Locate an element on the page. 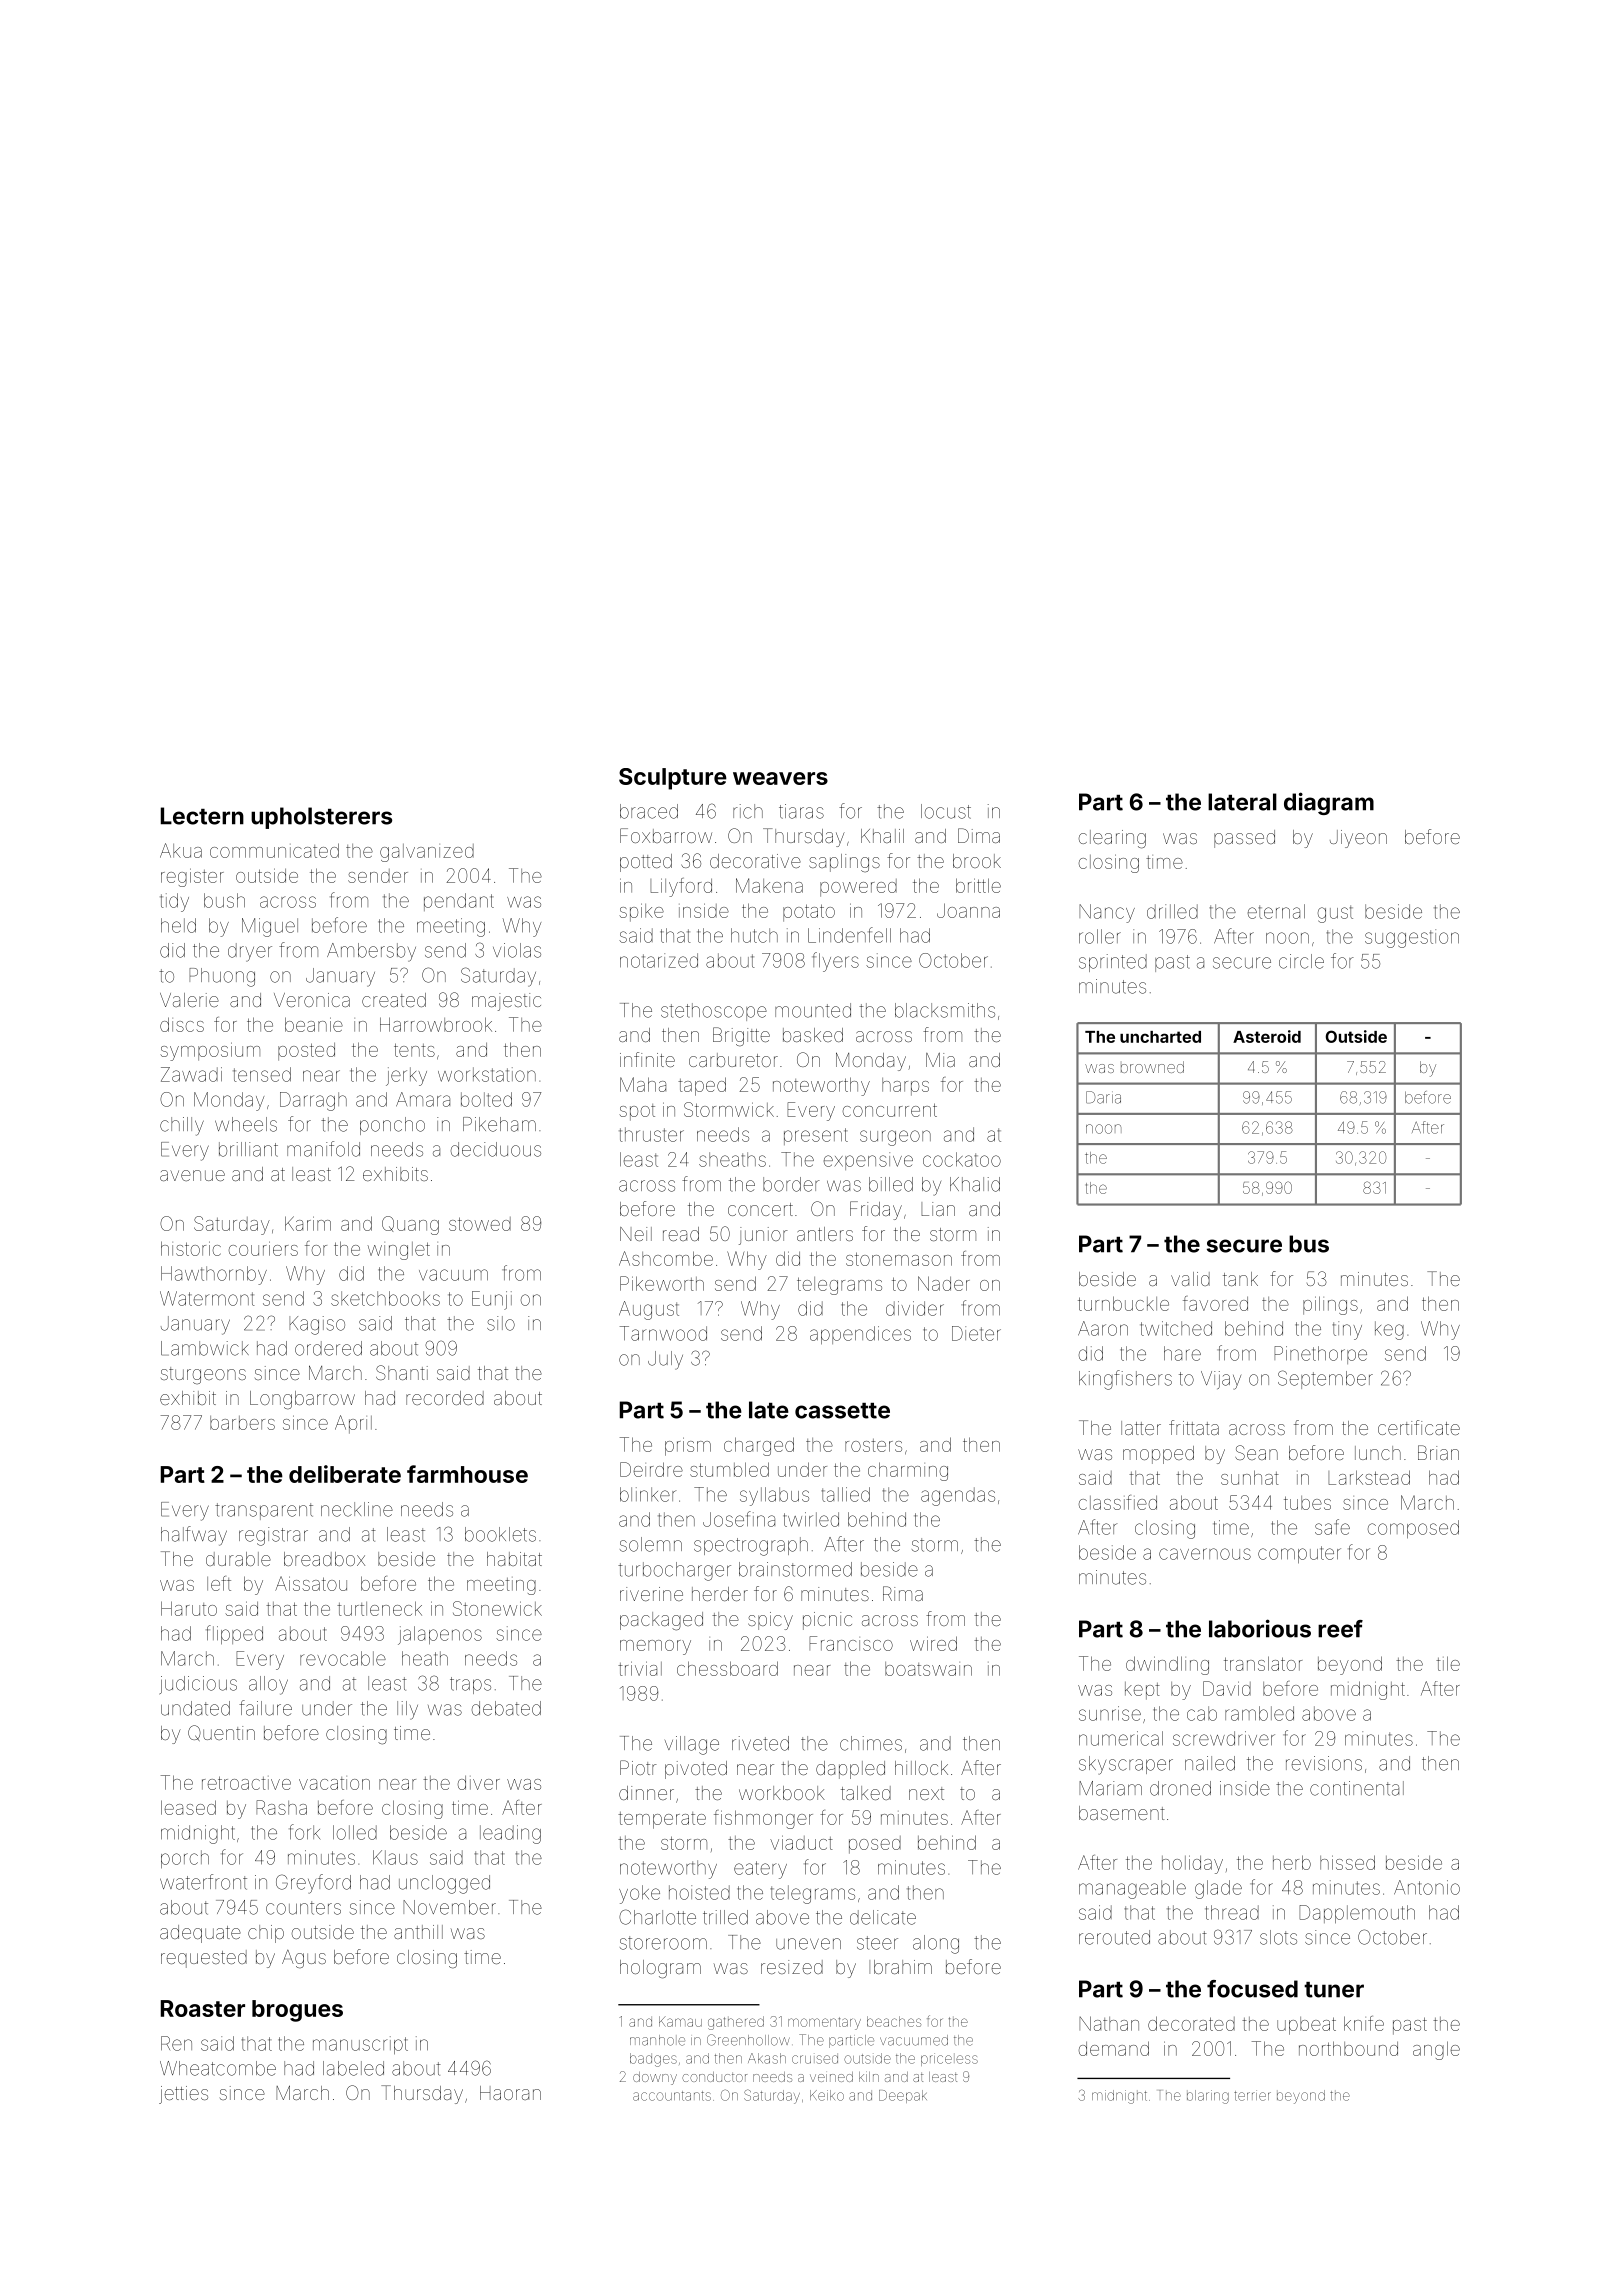 This page has width=1620, height=2292. cavernous is located at coordinates (1205, 1554).
